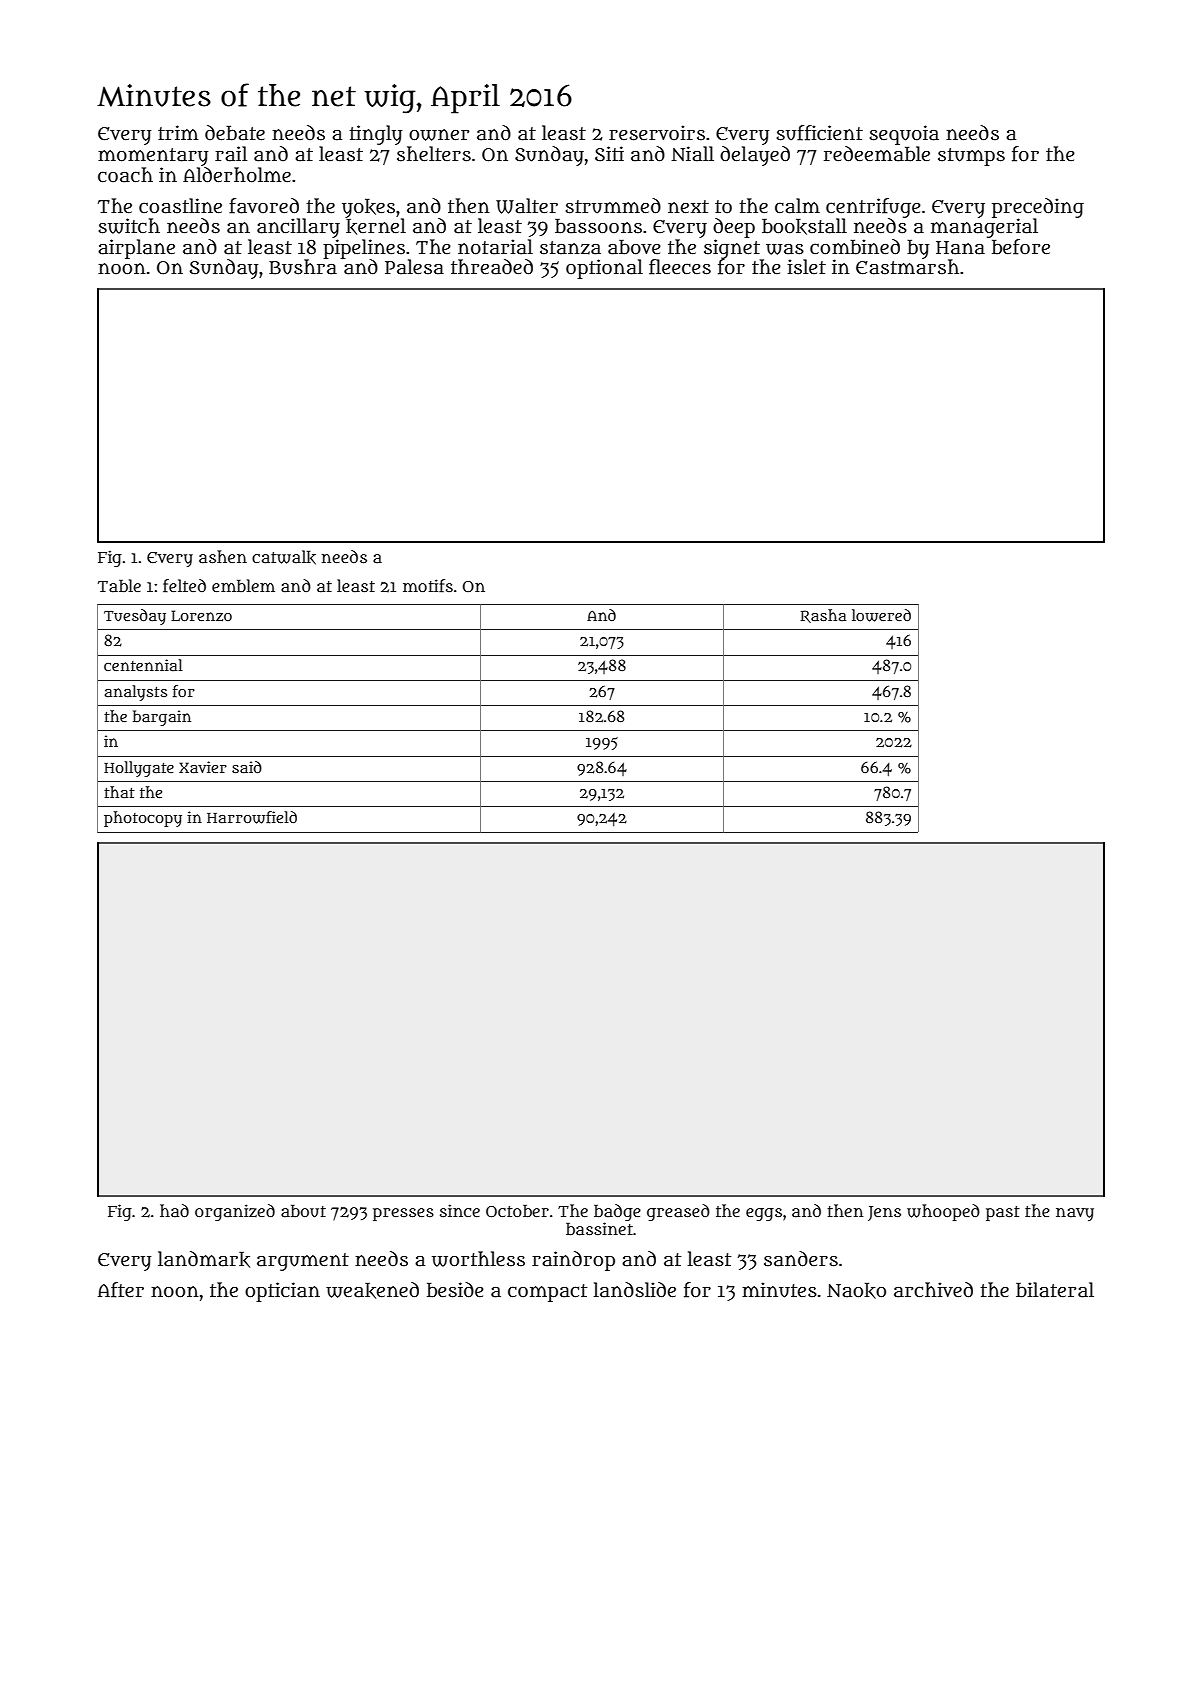 The height and width of the screenshot is (1700, 1202). What do you see at coordinates (904, 135) in the screenshot?
I see `sequoia` at bounding box center [904, 135].
